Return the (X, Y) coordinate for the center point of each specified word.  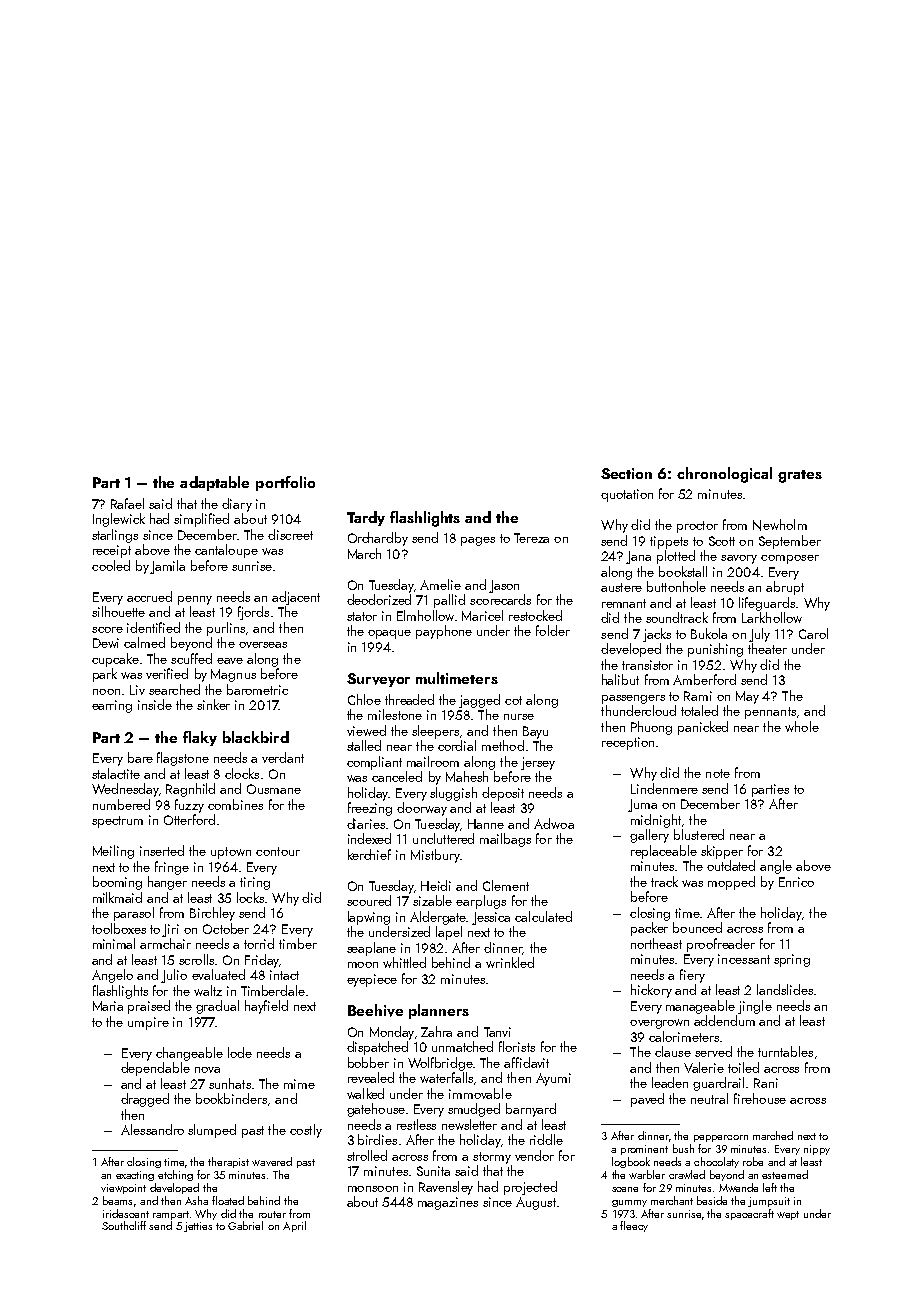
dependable (155, 1069)
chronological (724, 475)
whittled (404, 962)
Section (626, 473)
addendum (724, 1020)
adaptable (214, 483)
